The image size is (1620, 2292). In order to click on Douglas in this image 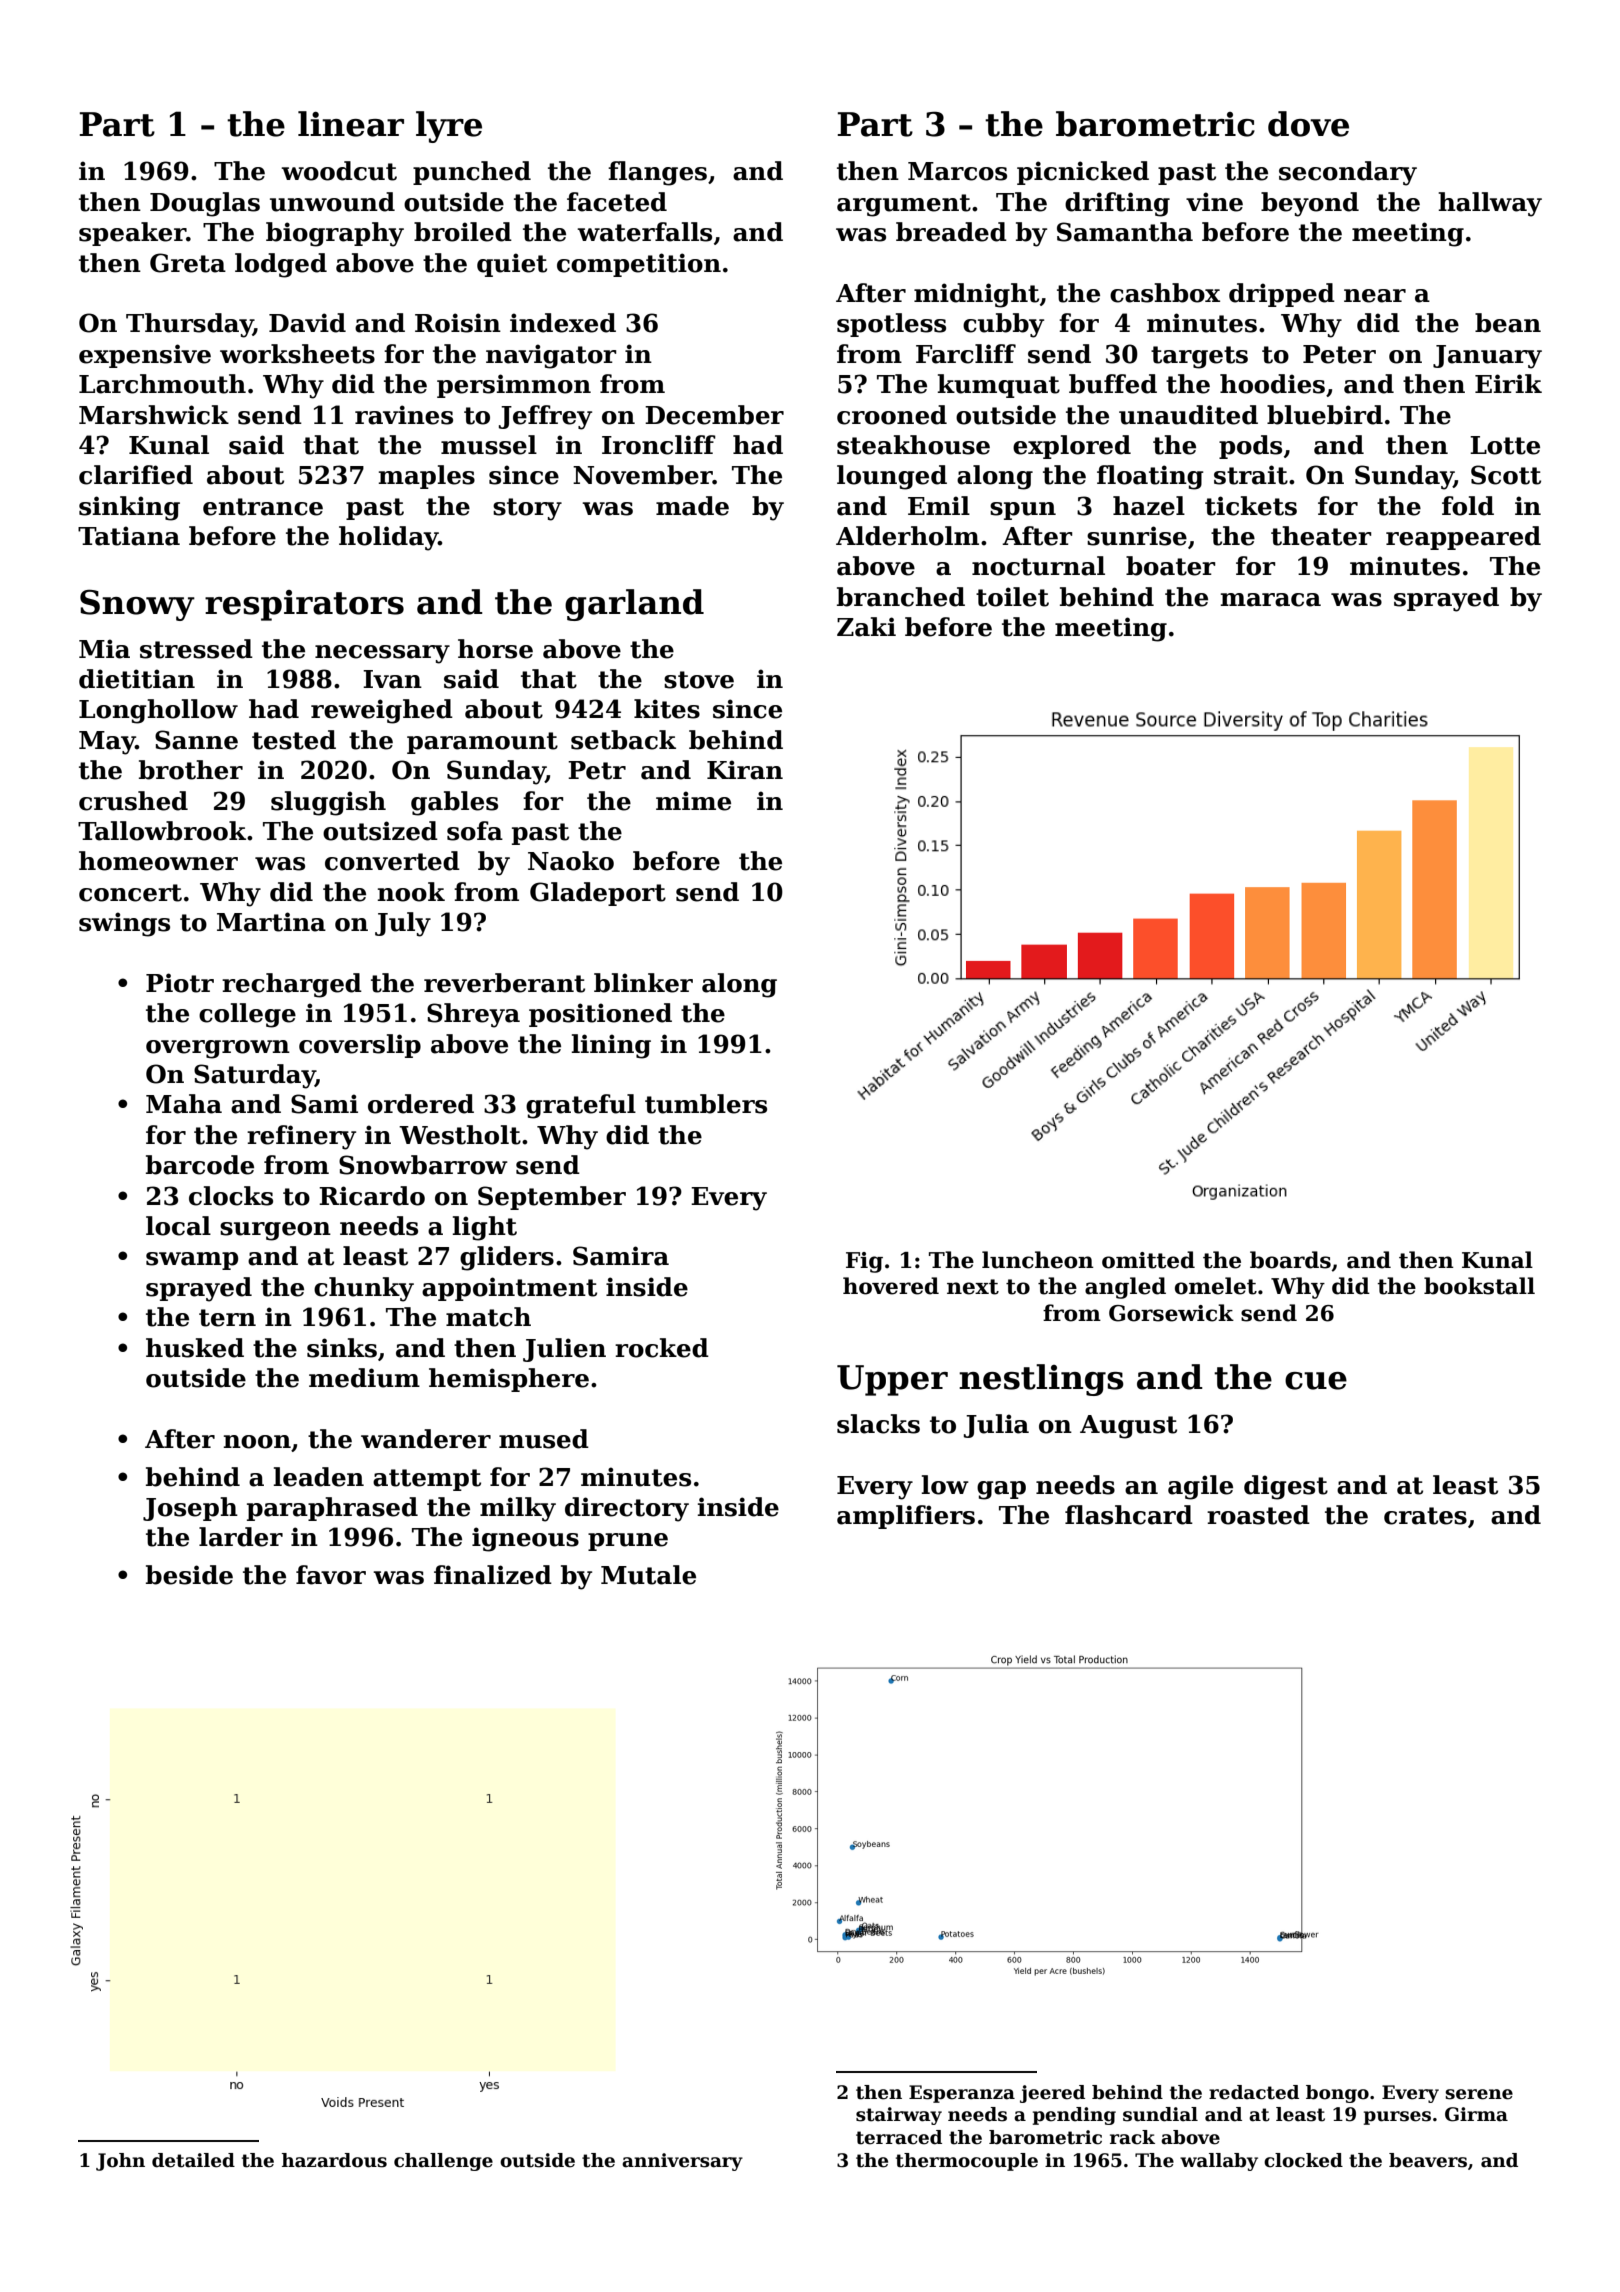, I will do `click(205, 204)`.
